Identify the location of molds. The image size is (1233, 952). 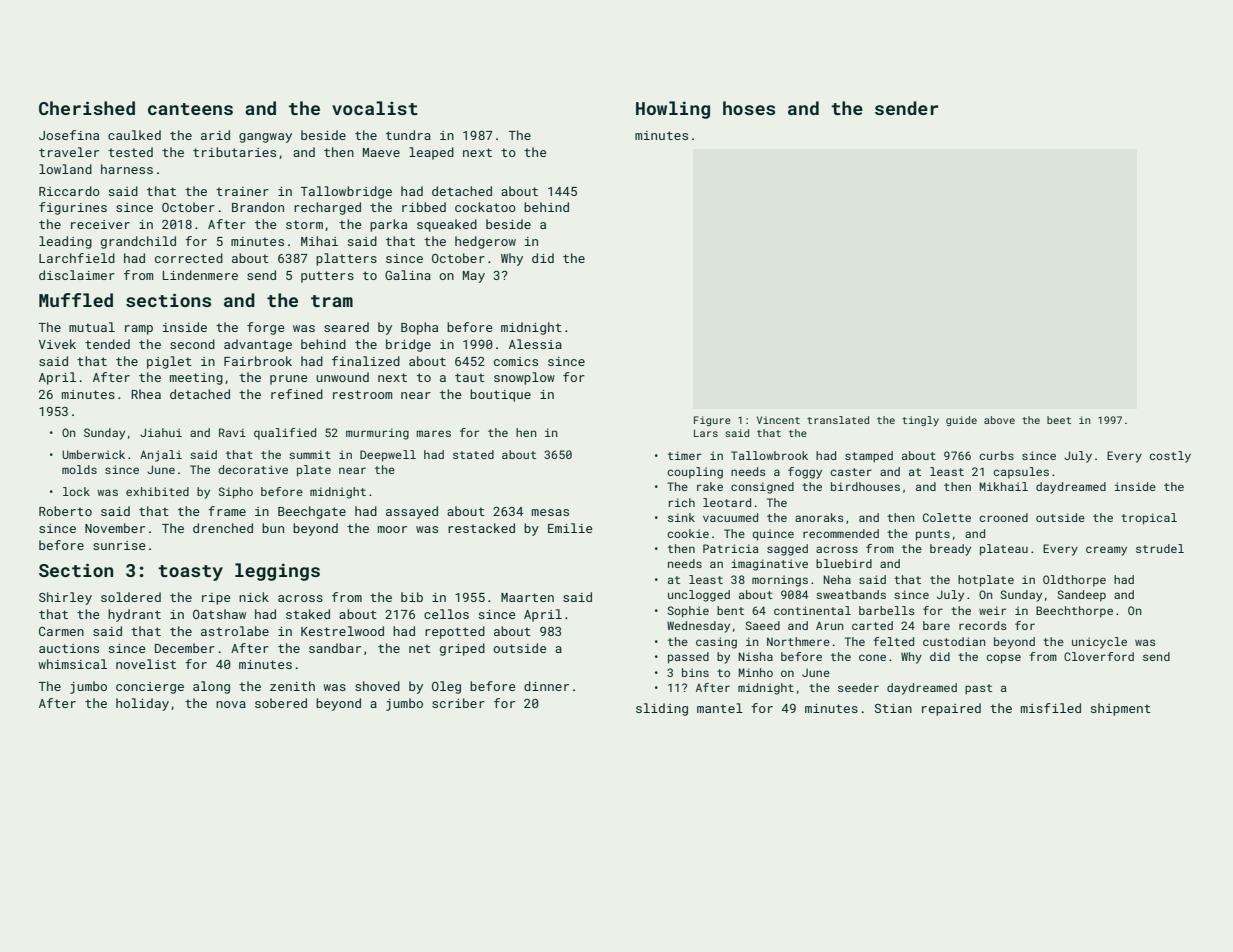
(79, 469).
